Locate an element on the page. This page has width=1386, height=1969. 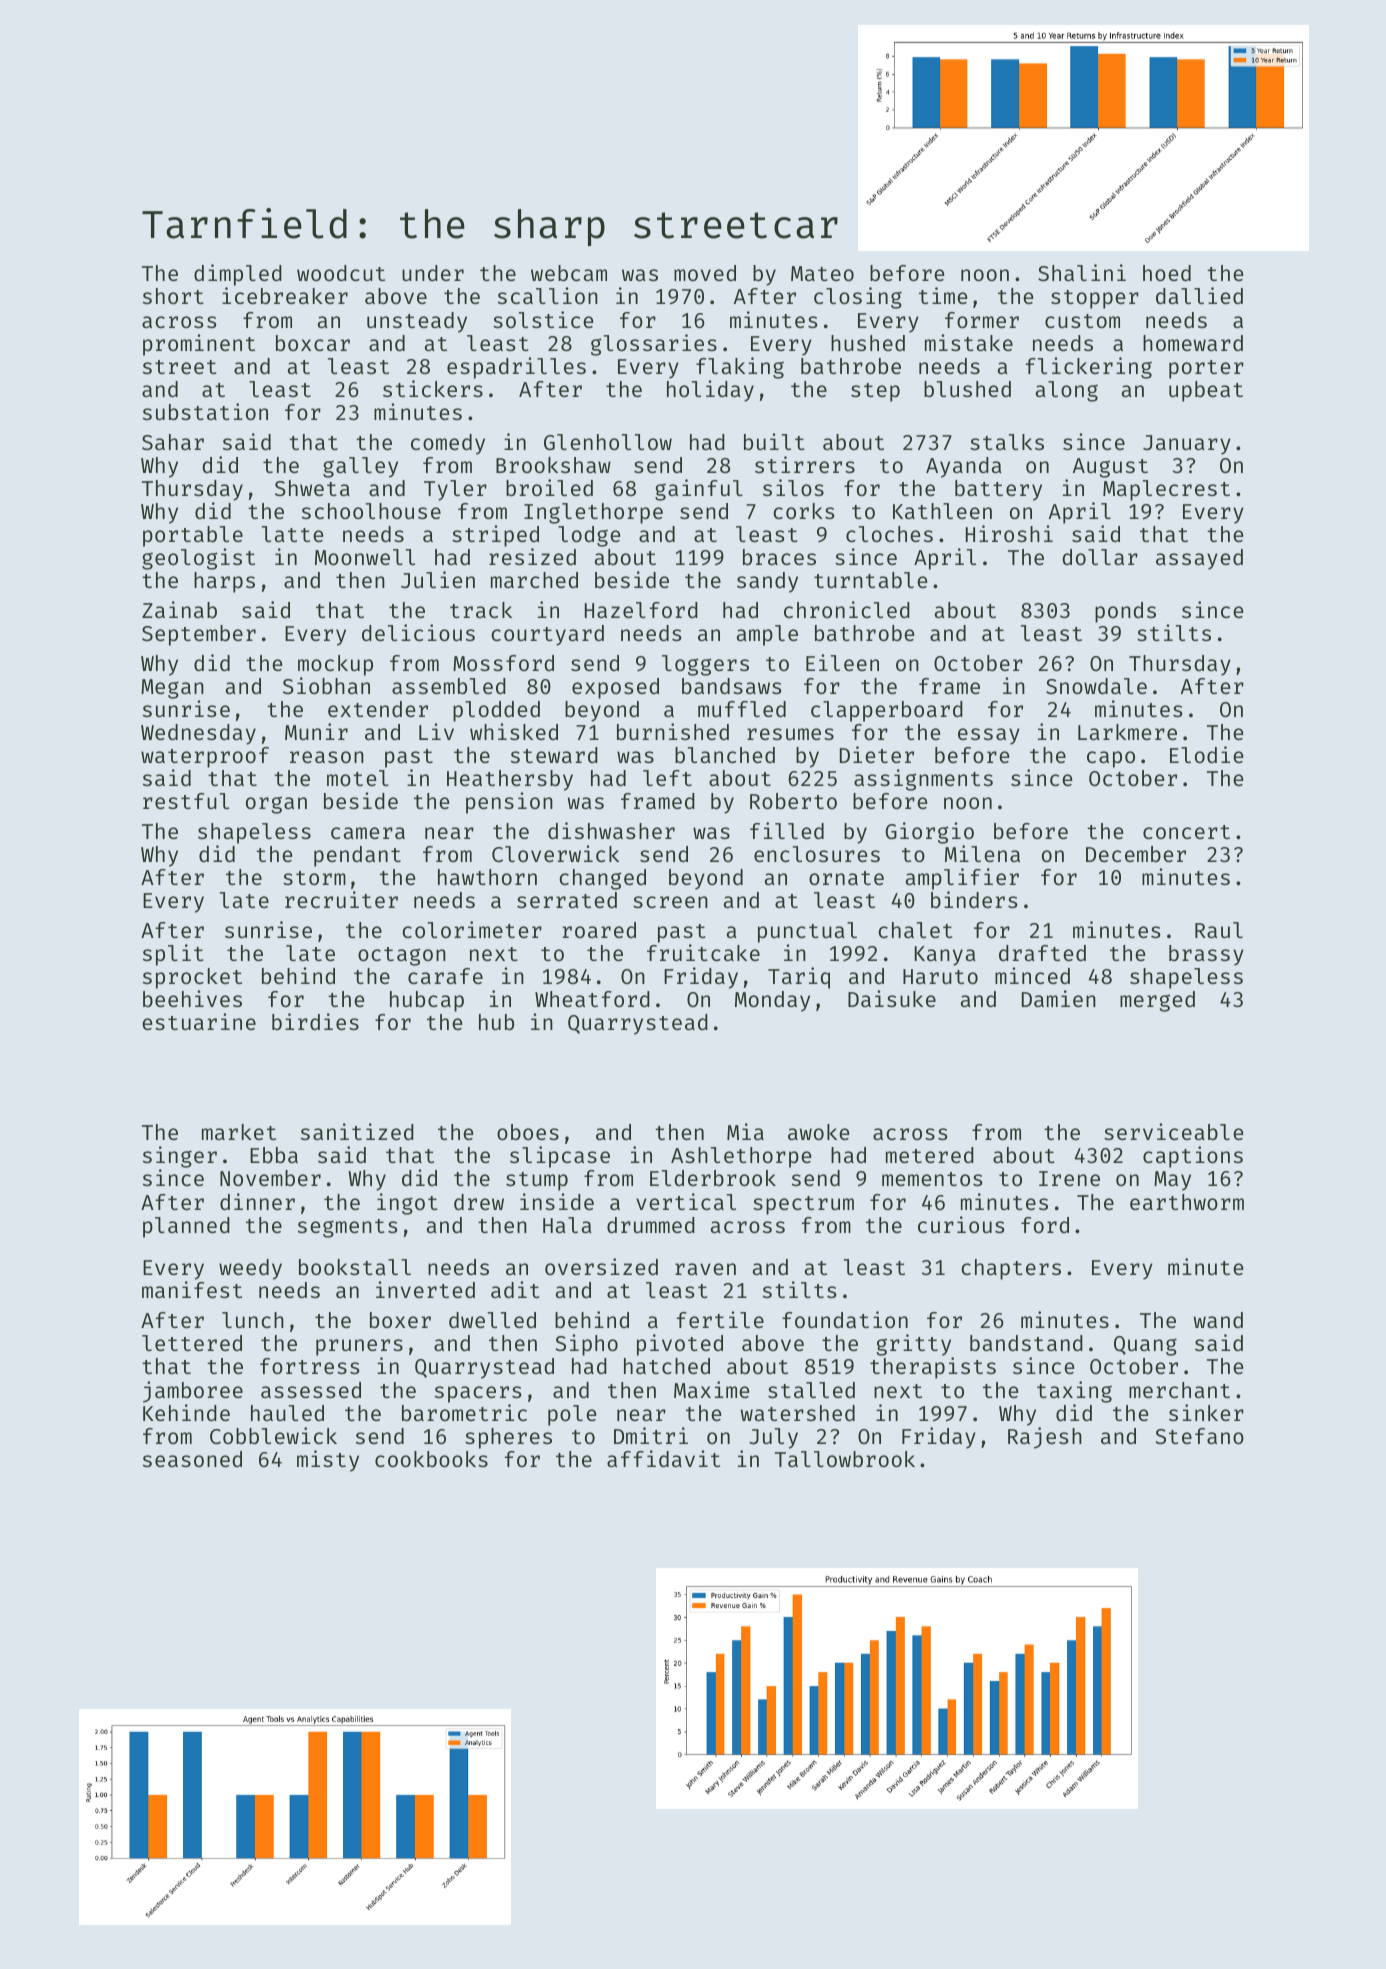
broiled is located at coordinates (549, 487).
